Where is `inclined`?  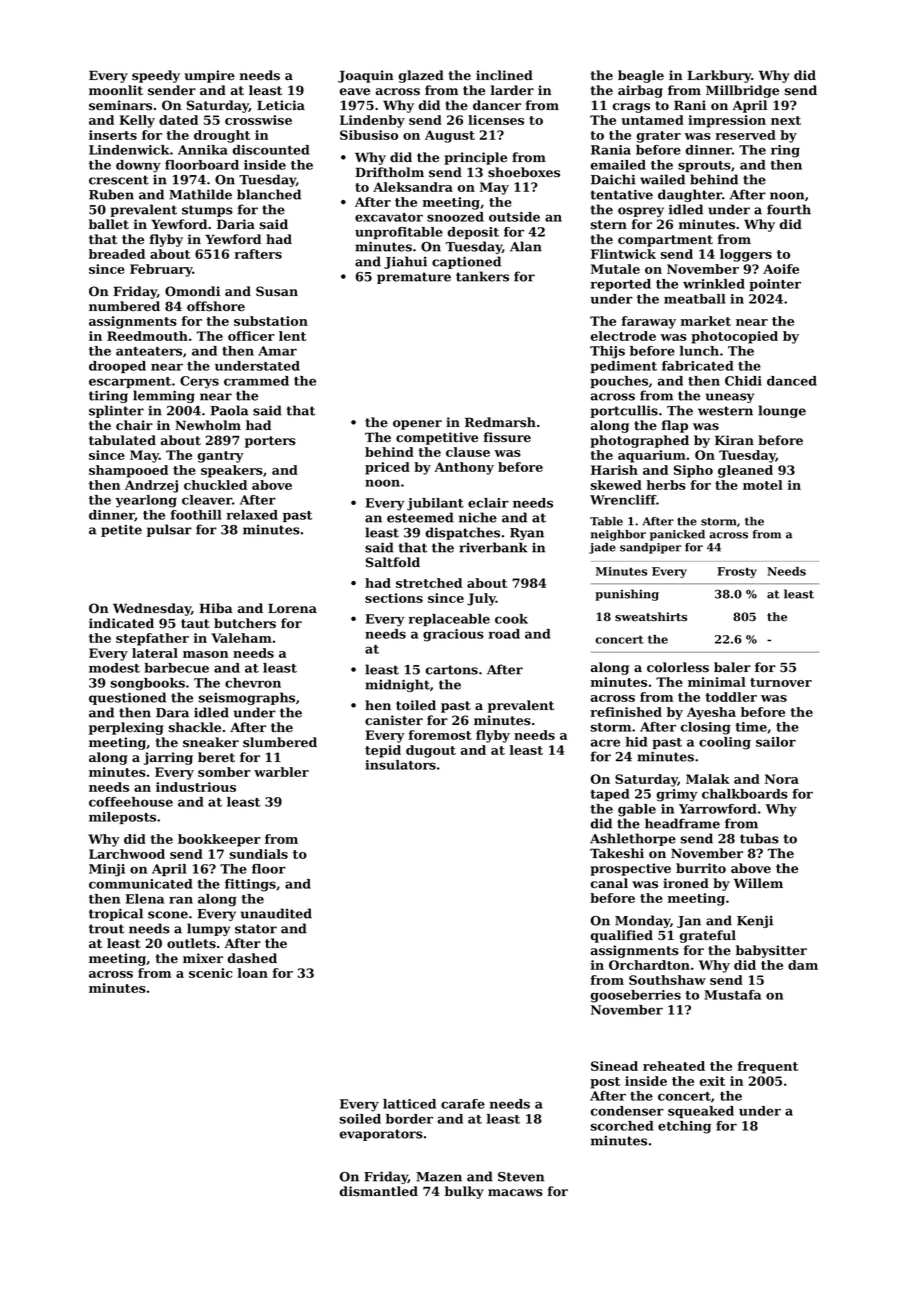
inclined is located at coordinates (504, 75).
